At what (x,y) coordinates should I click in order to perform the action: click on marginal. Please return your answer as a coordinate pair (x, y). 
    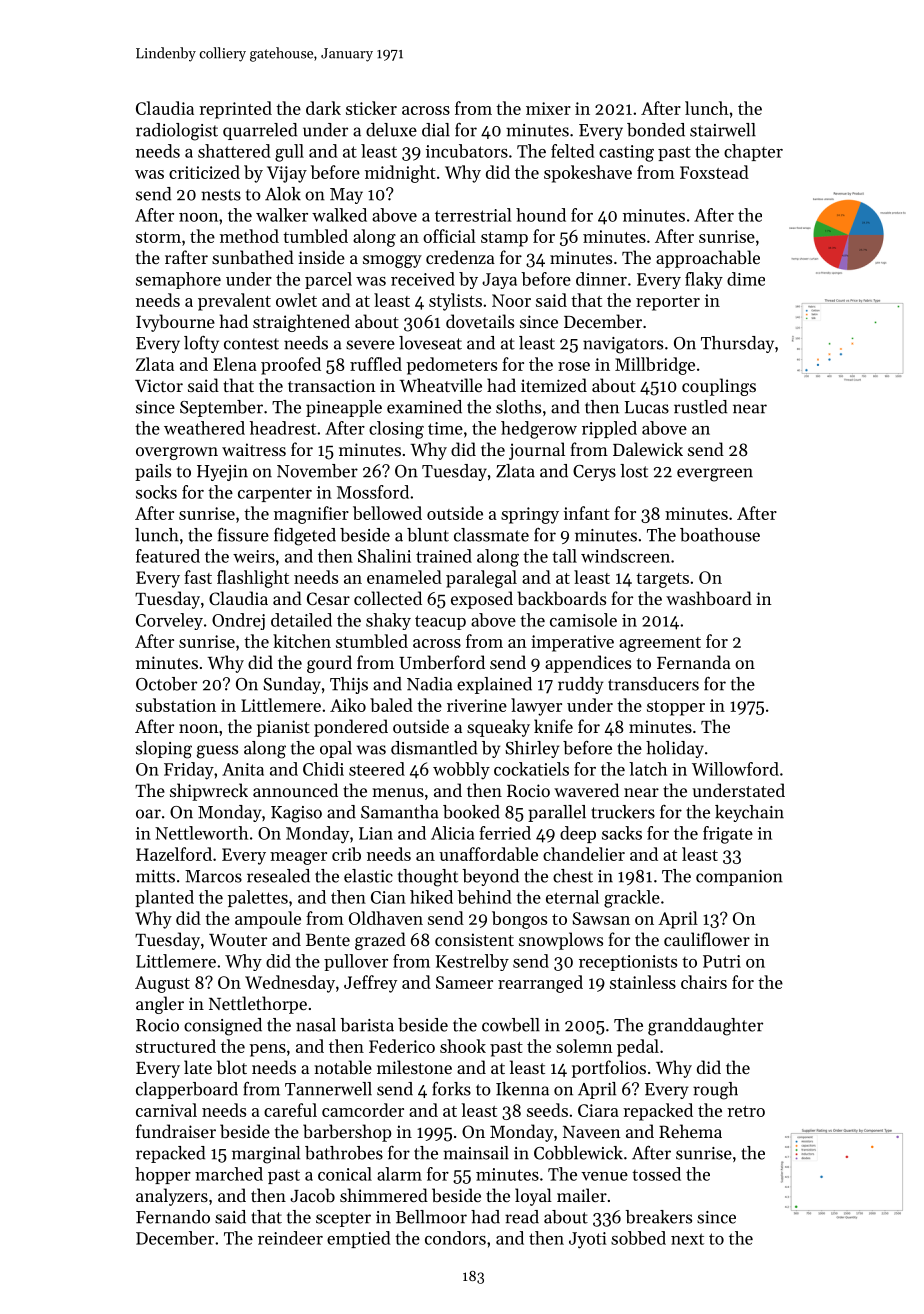
    Looking at the image, I should click on (266, 1155).
